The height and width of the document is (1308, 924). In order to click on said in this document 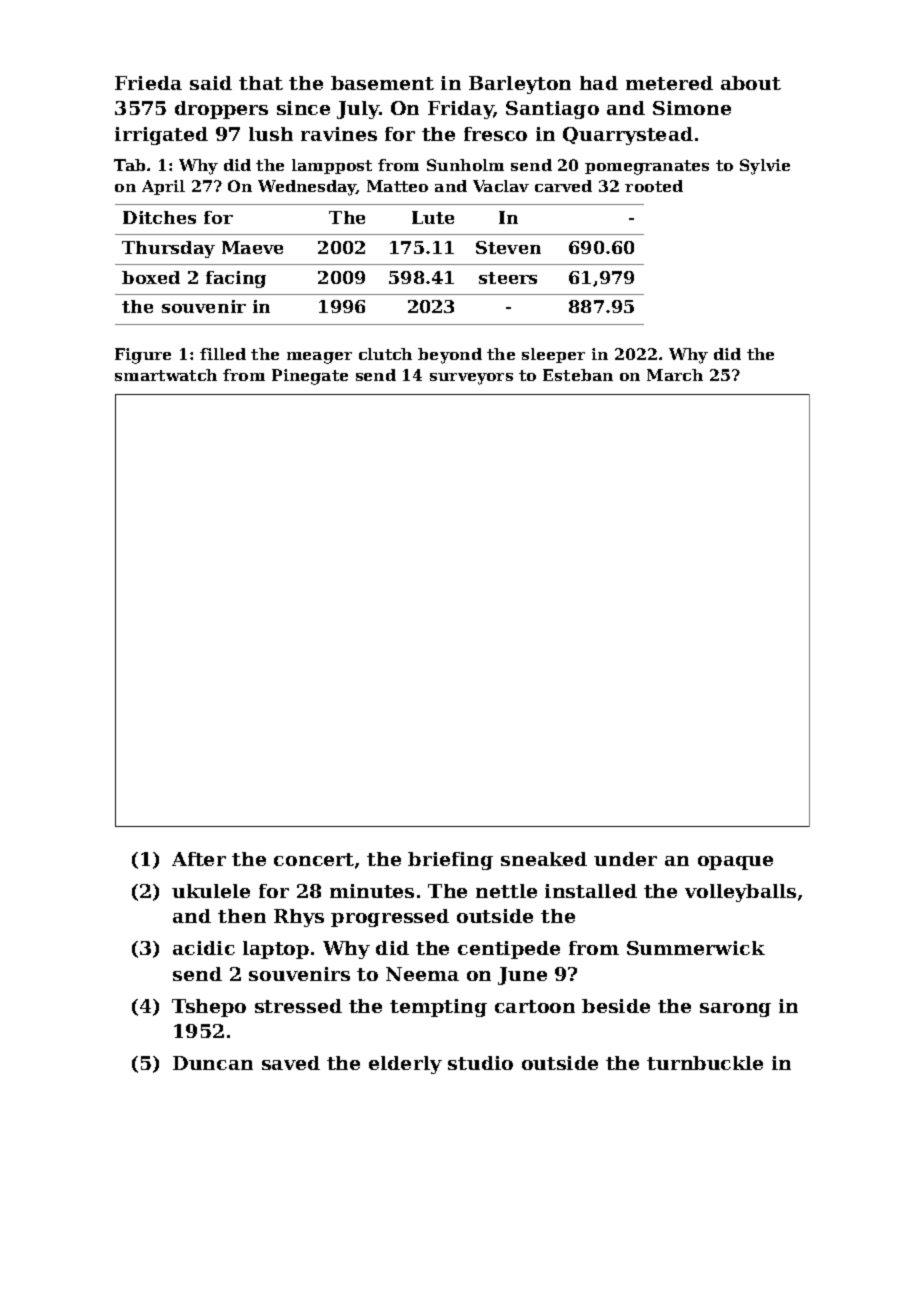, I will do `click(211, 83)`.
